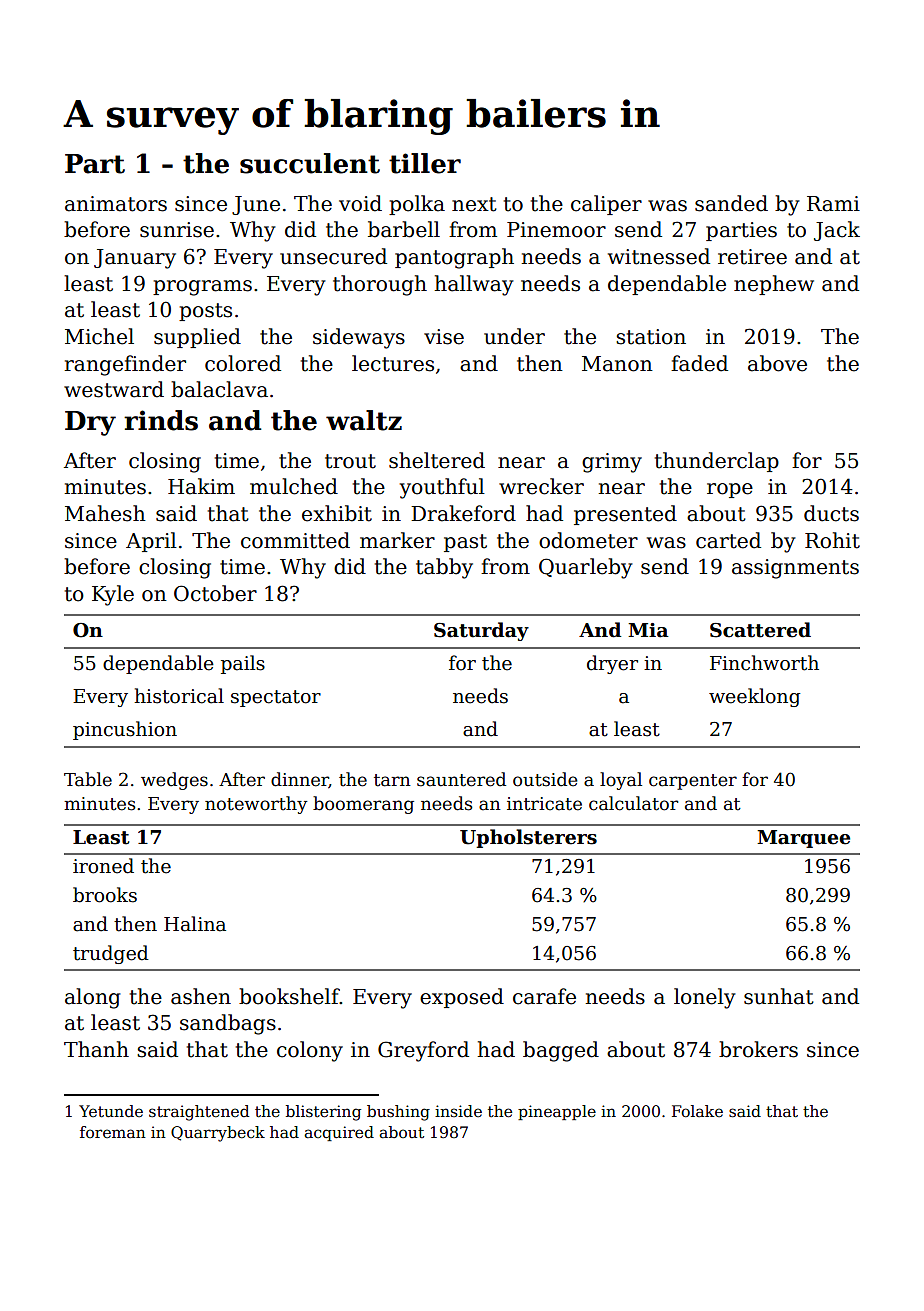 This image has width=924, height=1311. What do you see at coordinates (215, 593) in the image?
I see `October` at bounding box center [215, 593].
